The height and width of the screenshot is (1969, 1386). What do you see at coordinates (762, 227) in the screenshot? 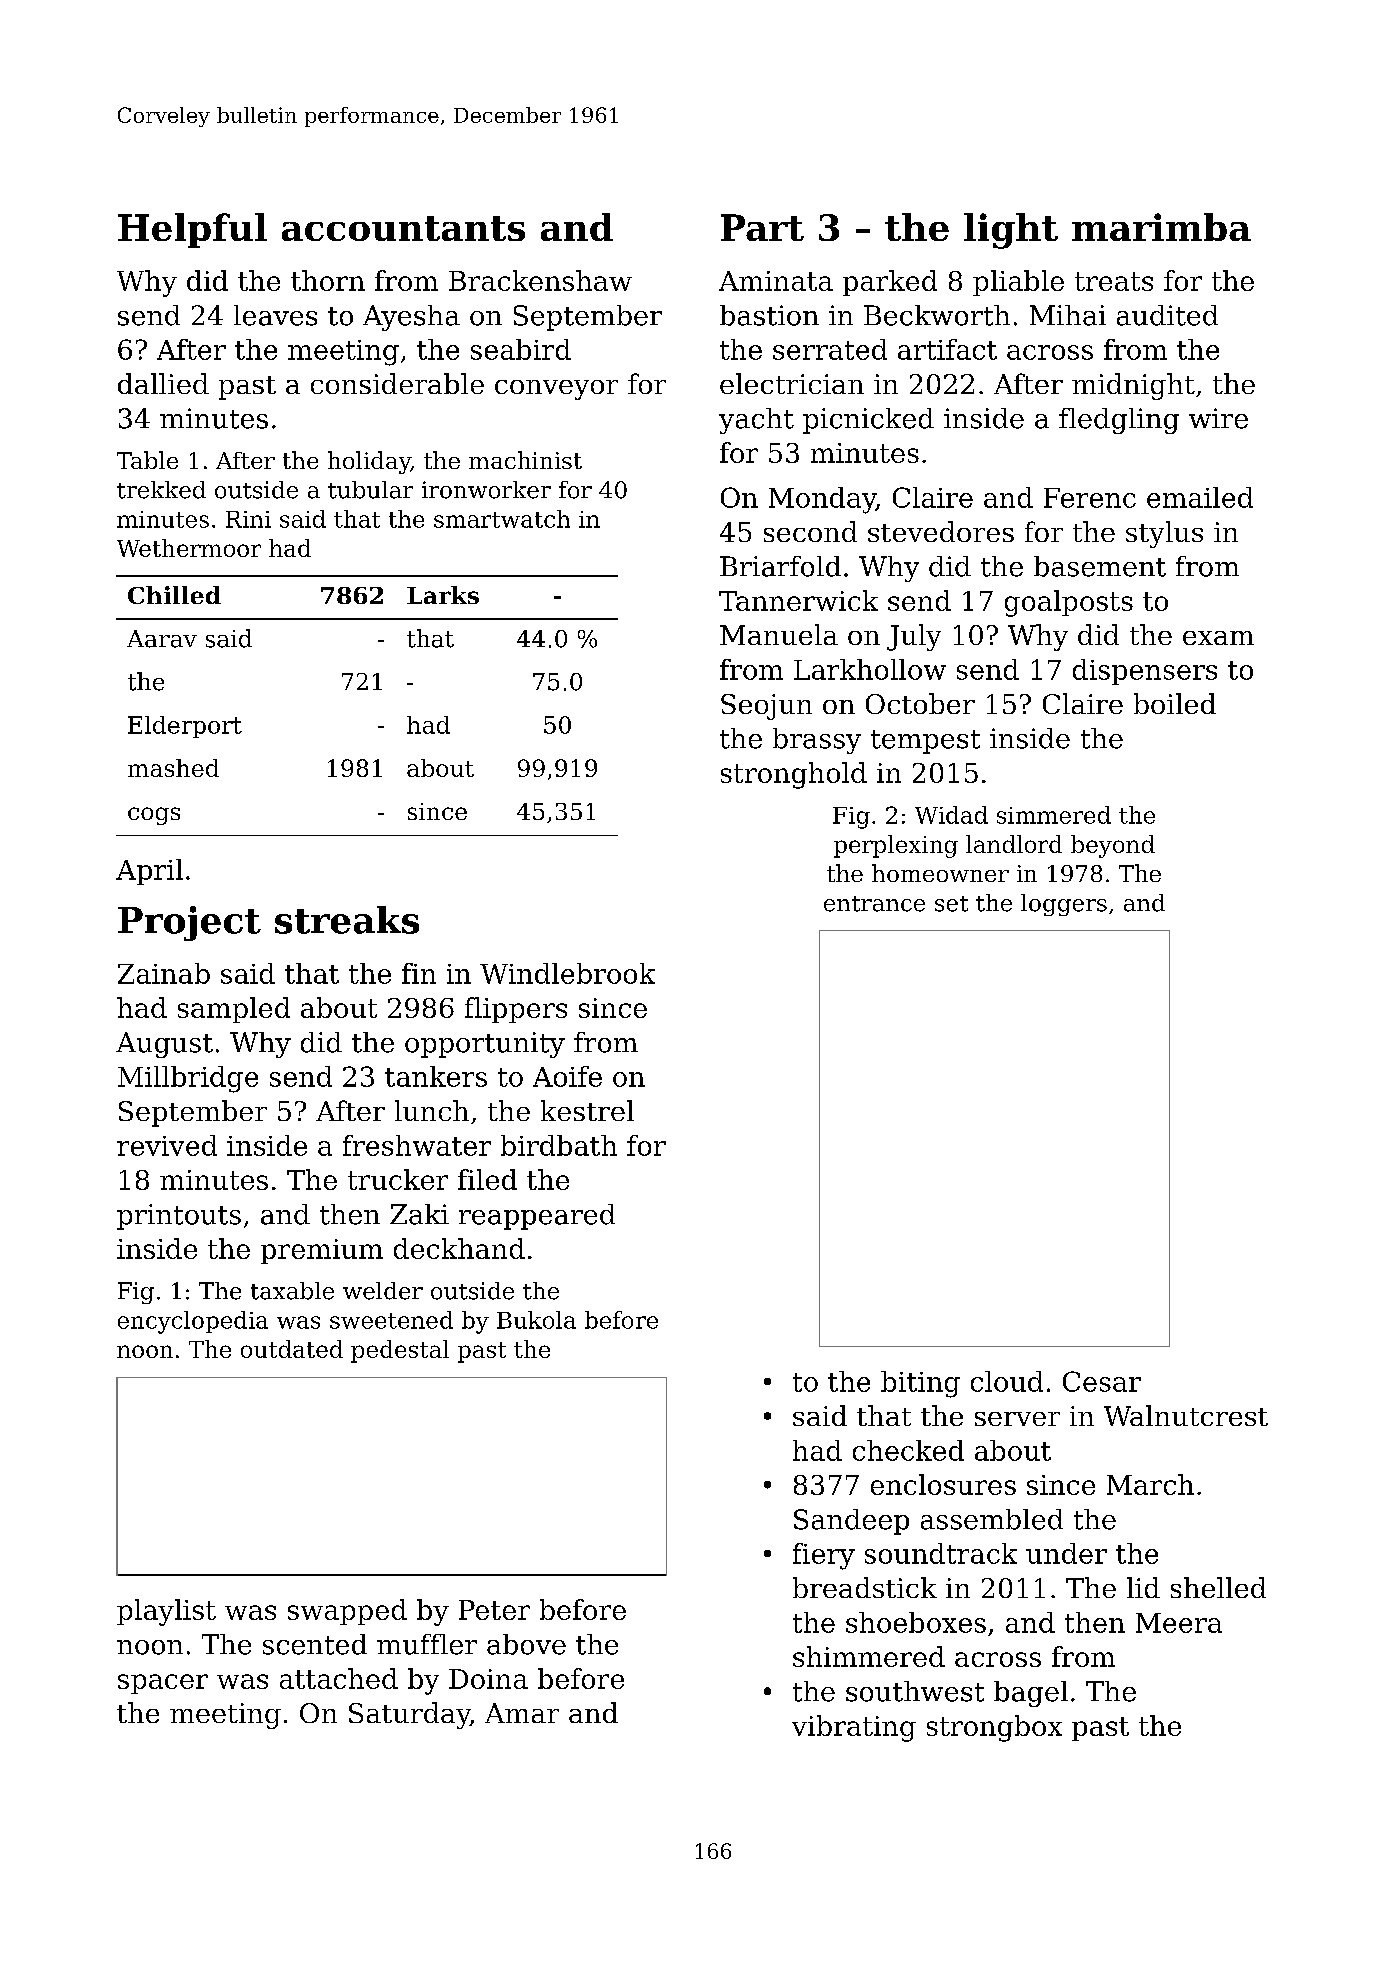
I see `Part` at bounding box center [762, 227].
